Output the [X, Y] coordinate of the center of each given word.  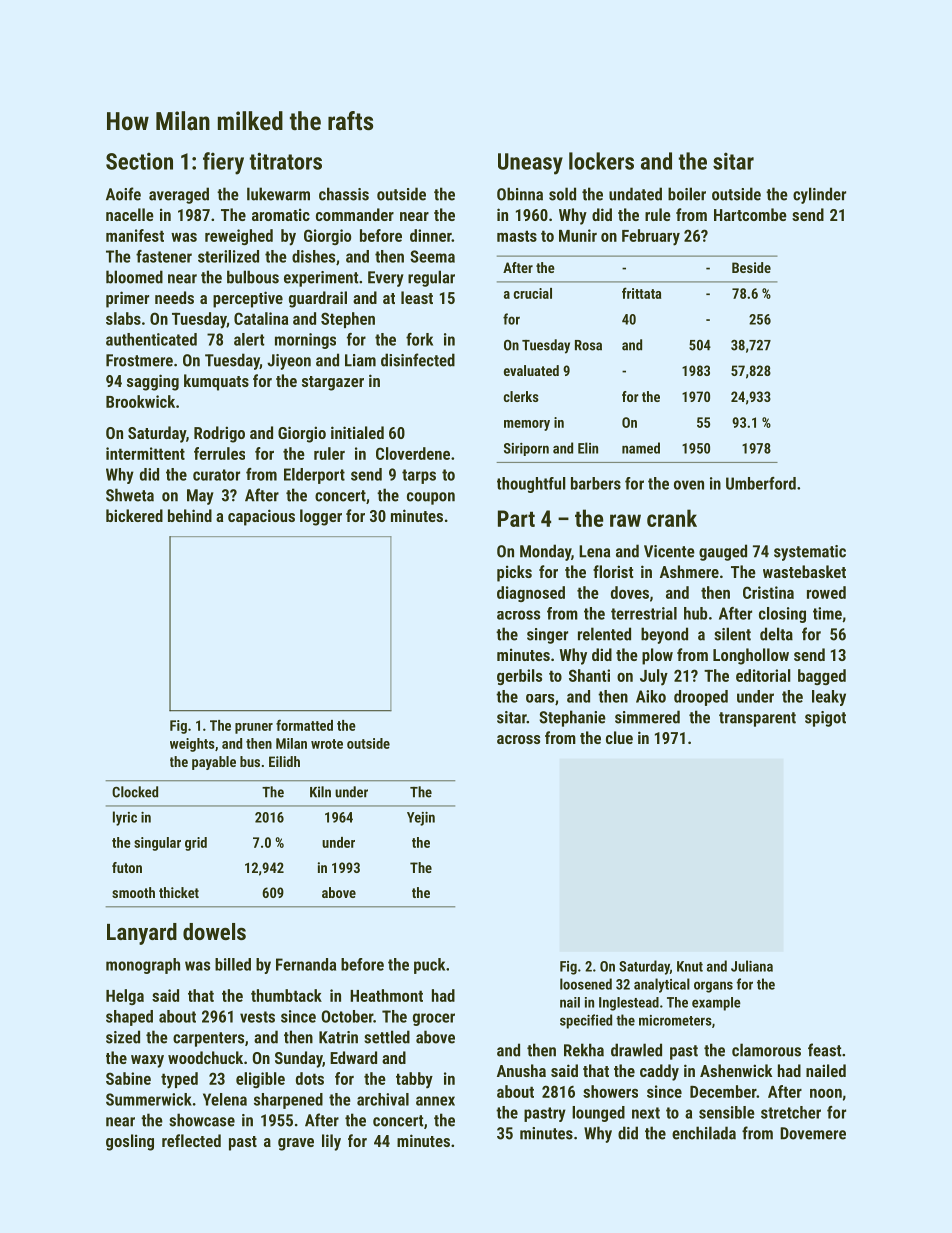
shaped [129, 1018]
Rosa [588, 345]
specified [586, 1021]
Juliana [752, 966]
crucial [533, 293]
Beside [751, 267]
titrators [286, 161]
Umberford [761, 483]
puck [429, 966]
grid [196, 844]
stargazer [333, 383]
